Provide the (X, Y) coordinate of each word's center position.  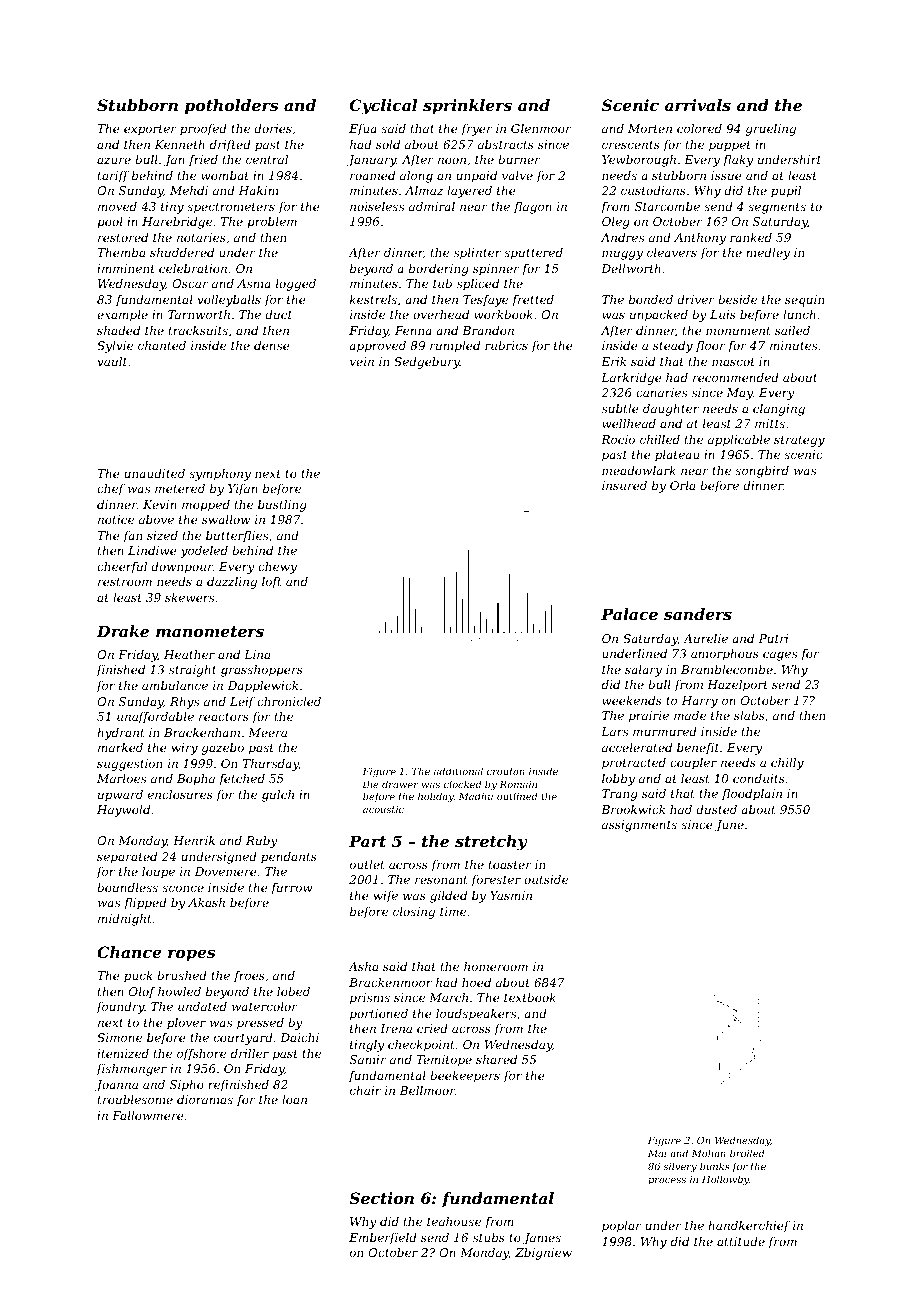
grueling (771, 130)
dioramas (205, 1099)
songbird (762, 472)
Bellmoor (427, 1090)
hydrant (121, 734)
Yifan (243, 490)
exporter (150, 130)
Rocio (618, 439)
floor (710, 347)
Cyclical (383, 107)
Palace (629, 614)
